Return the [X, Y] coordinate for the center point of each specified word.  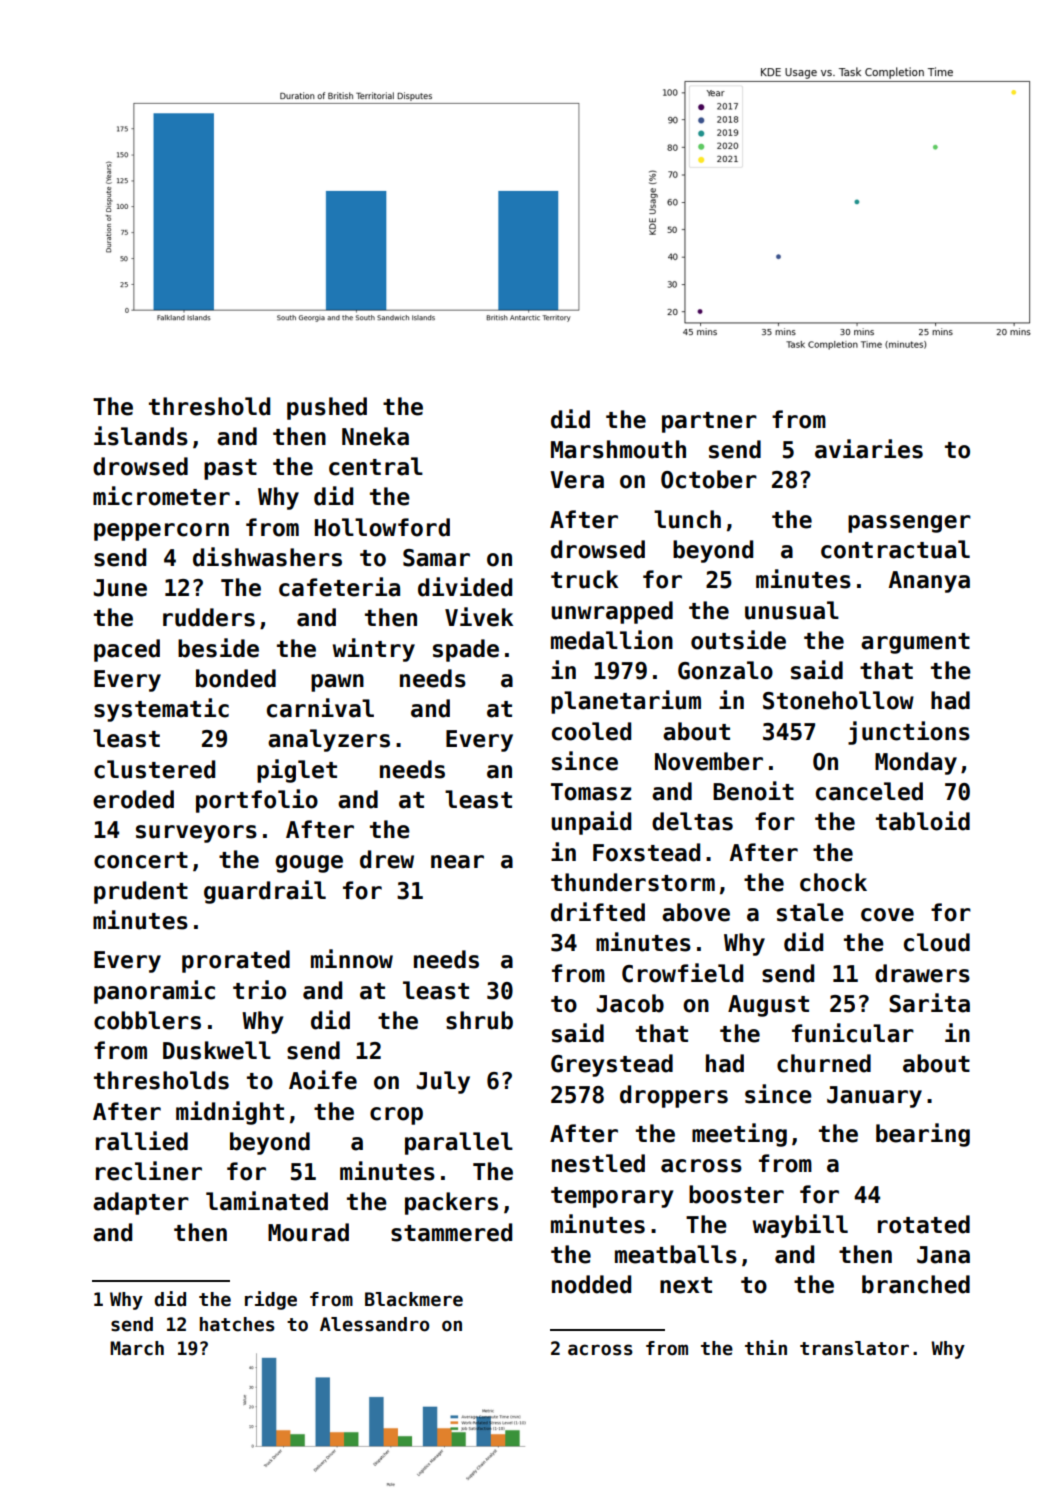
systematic [161, 710]
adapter [141, 1203]
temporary [612, 1197]
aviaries [869, 449]
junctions [909, 733]
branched [916, 1284]
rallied [142, 1141]
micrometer [161, 496]
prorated [236, 961]
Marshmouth [618, 449]
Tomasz [591, 792]
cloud [937, 942]
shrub [479, 1020]
